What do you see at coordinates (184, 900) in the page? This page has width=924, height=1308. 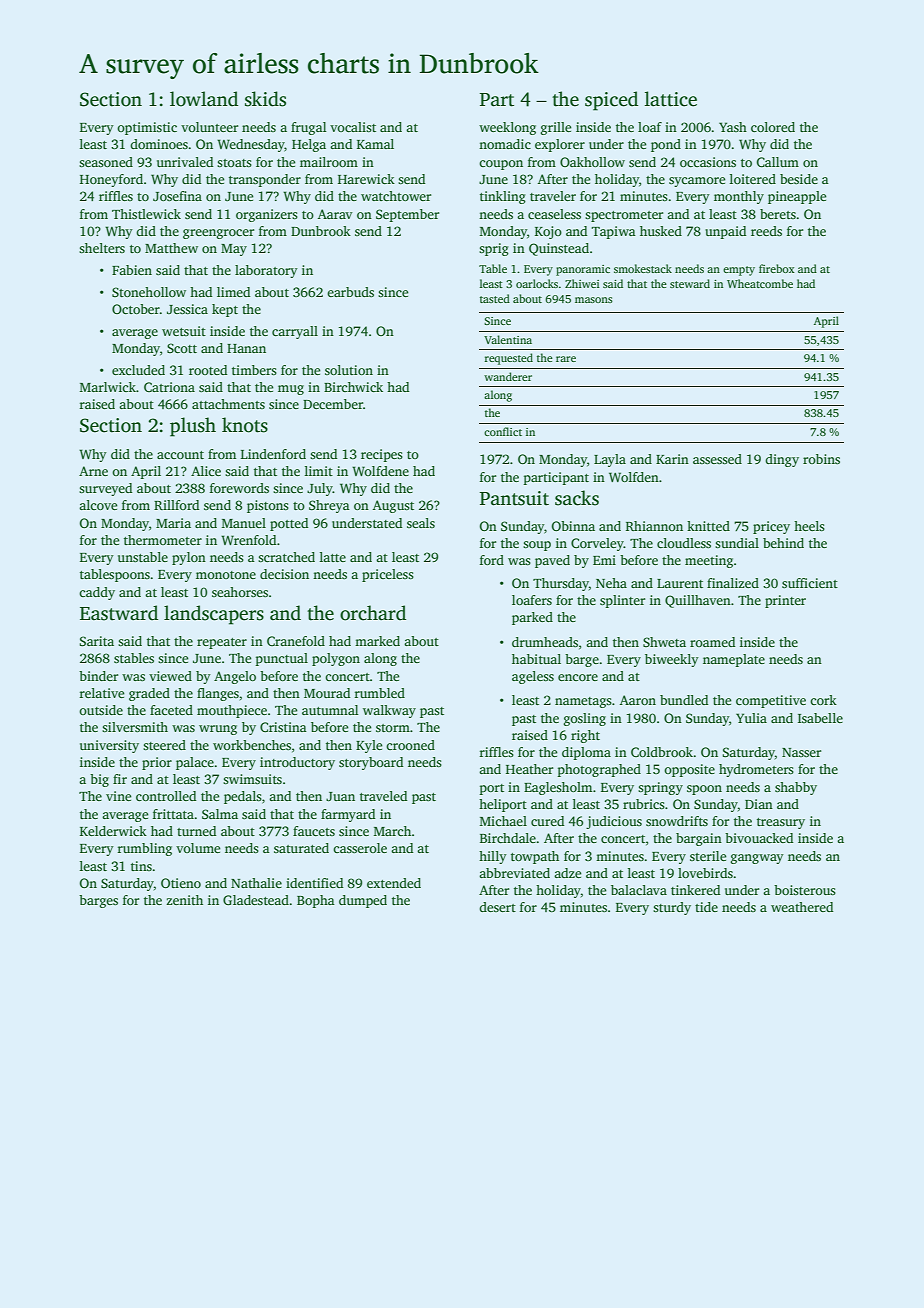 I see `zenith` at bounding box center [184, 900].
